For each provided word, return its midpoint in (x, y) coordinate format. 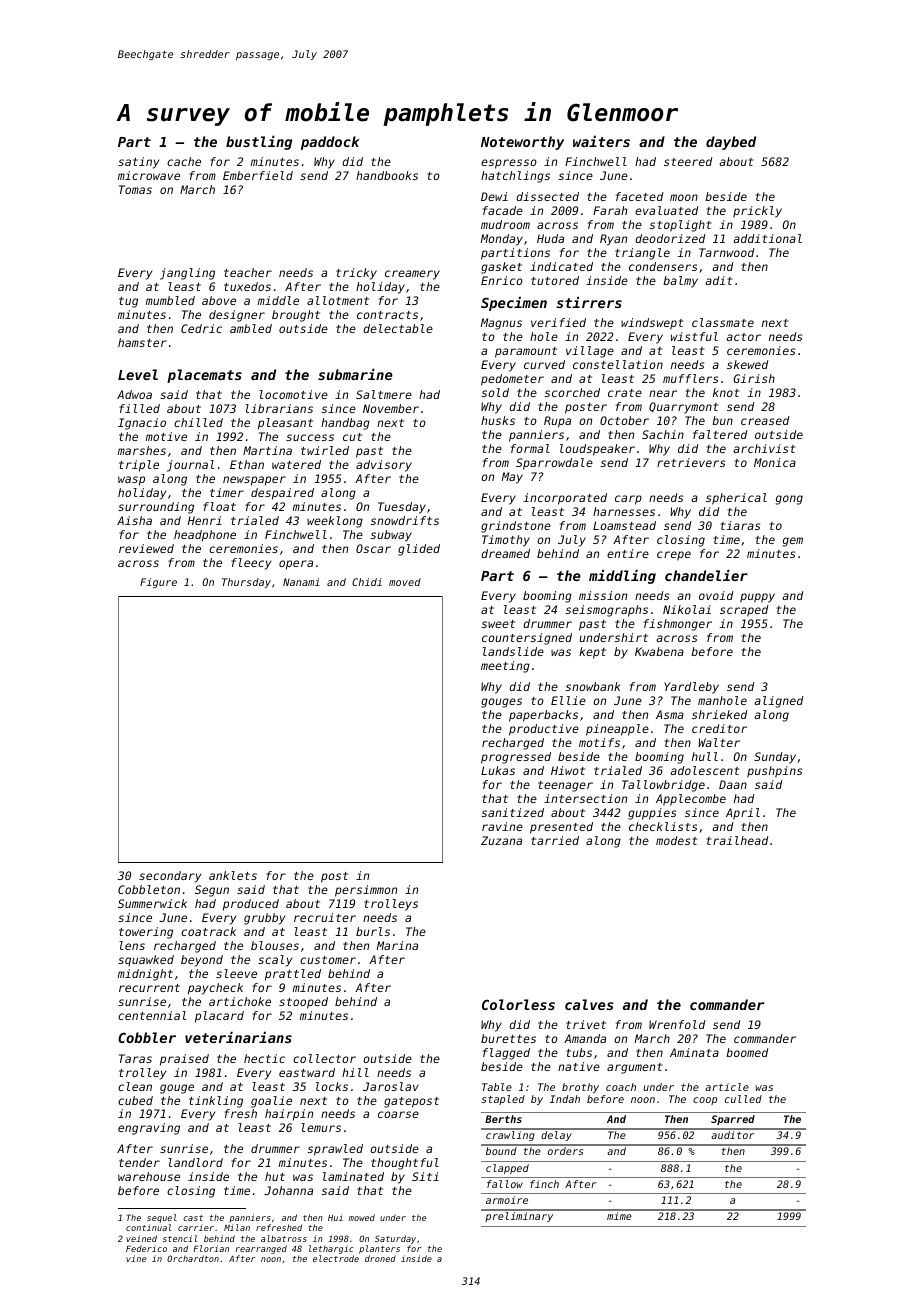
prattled (293, 975)
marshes (142, 450)
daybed (731, 143)
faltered (720, 434)
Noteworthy (522, 143)
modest (676, 840)
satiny (138, 163)
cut (352, 437)
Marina (397, 945)
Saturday (395, 1239)
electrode (336, 1258)
